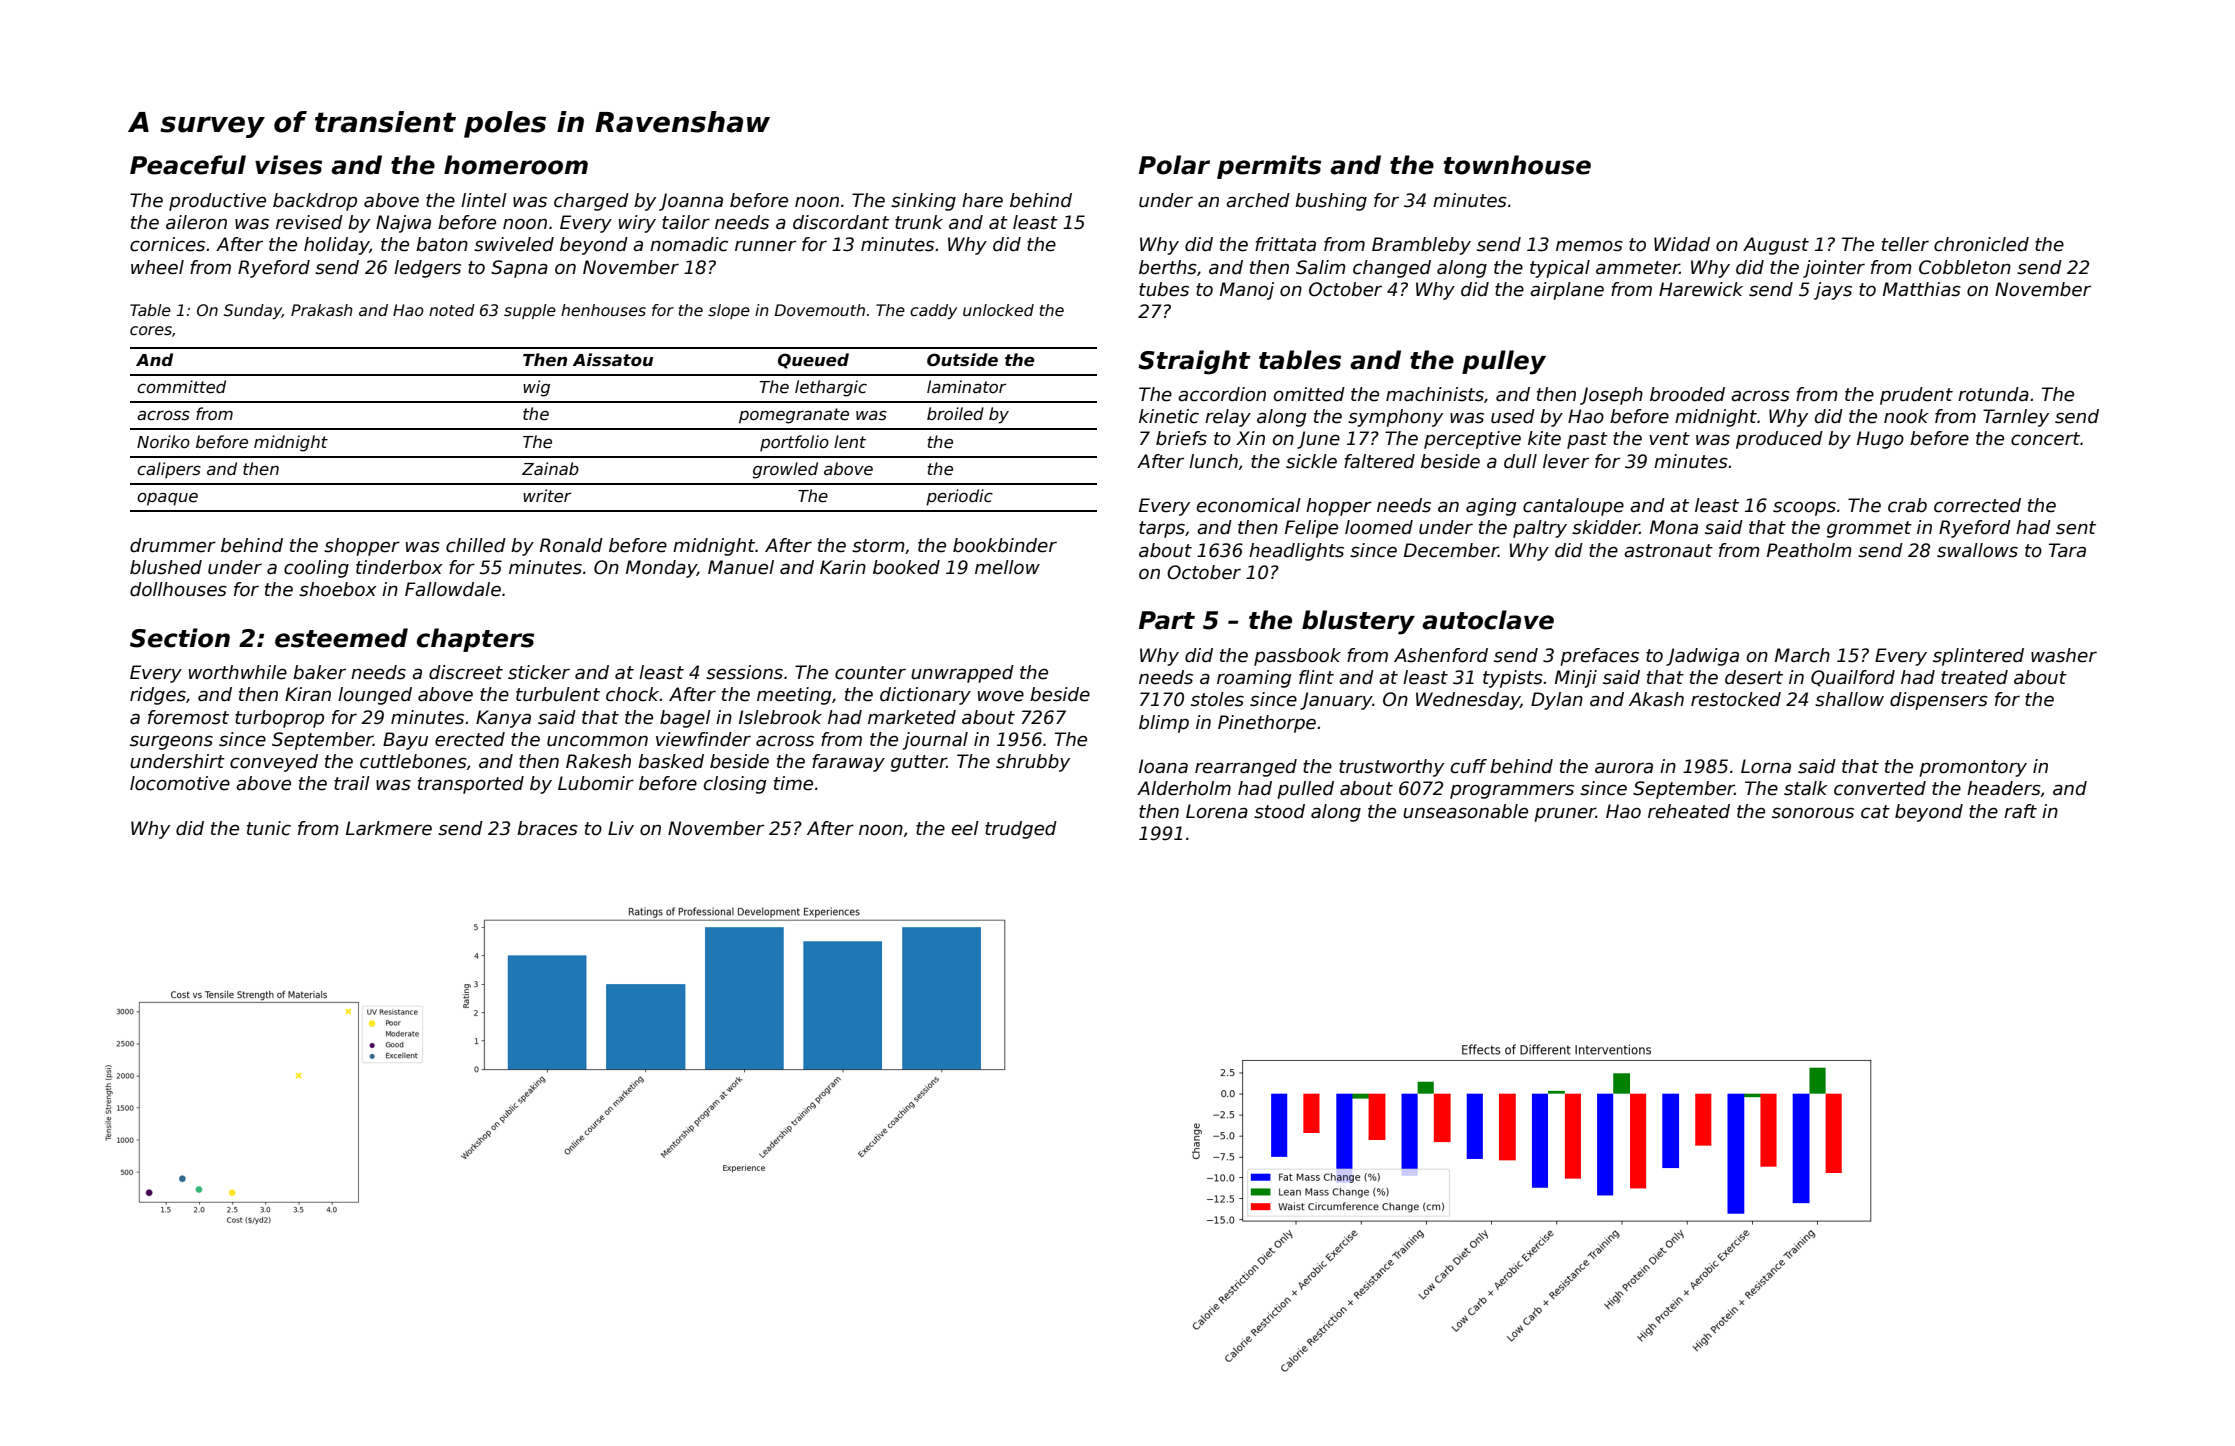 This page has height=1446, width=2235. I want to click on permits, so click(1269, 167).
